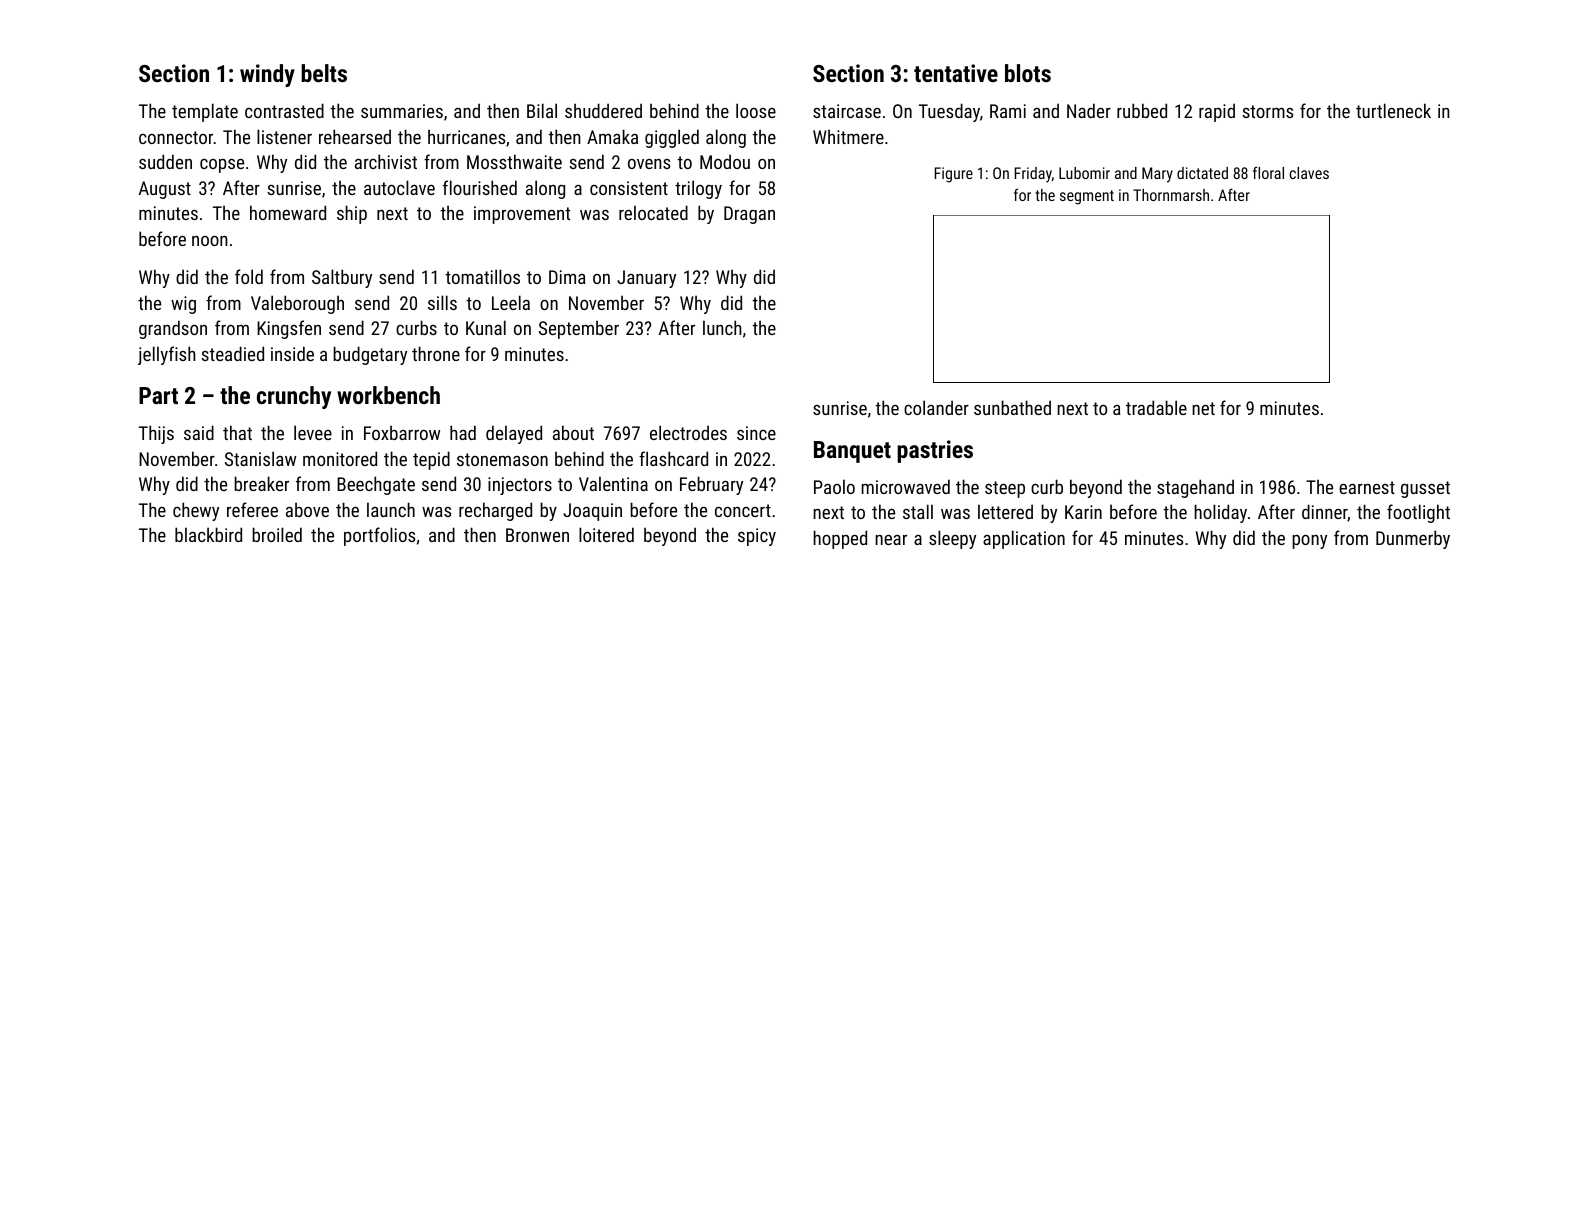 This screenshot has height=1228, width=1589. I want to click on lunch, so click(722, 327).
